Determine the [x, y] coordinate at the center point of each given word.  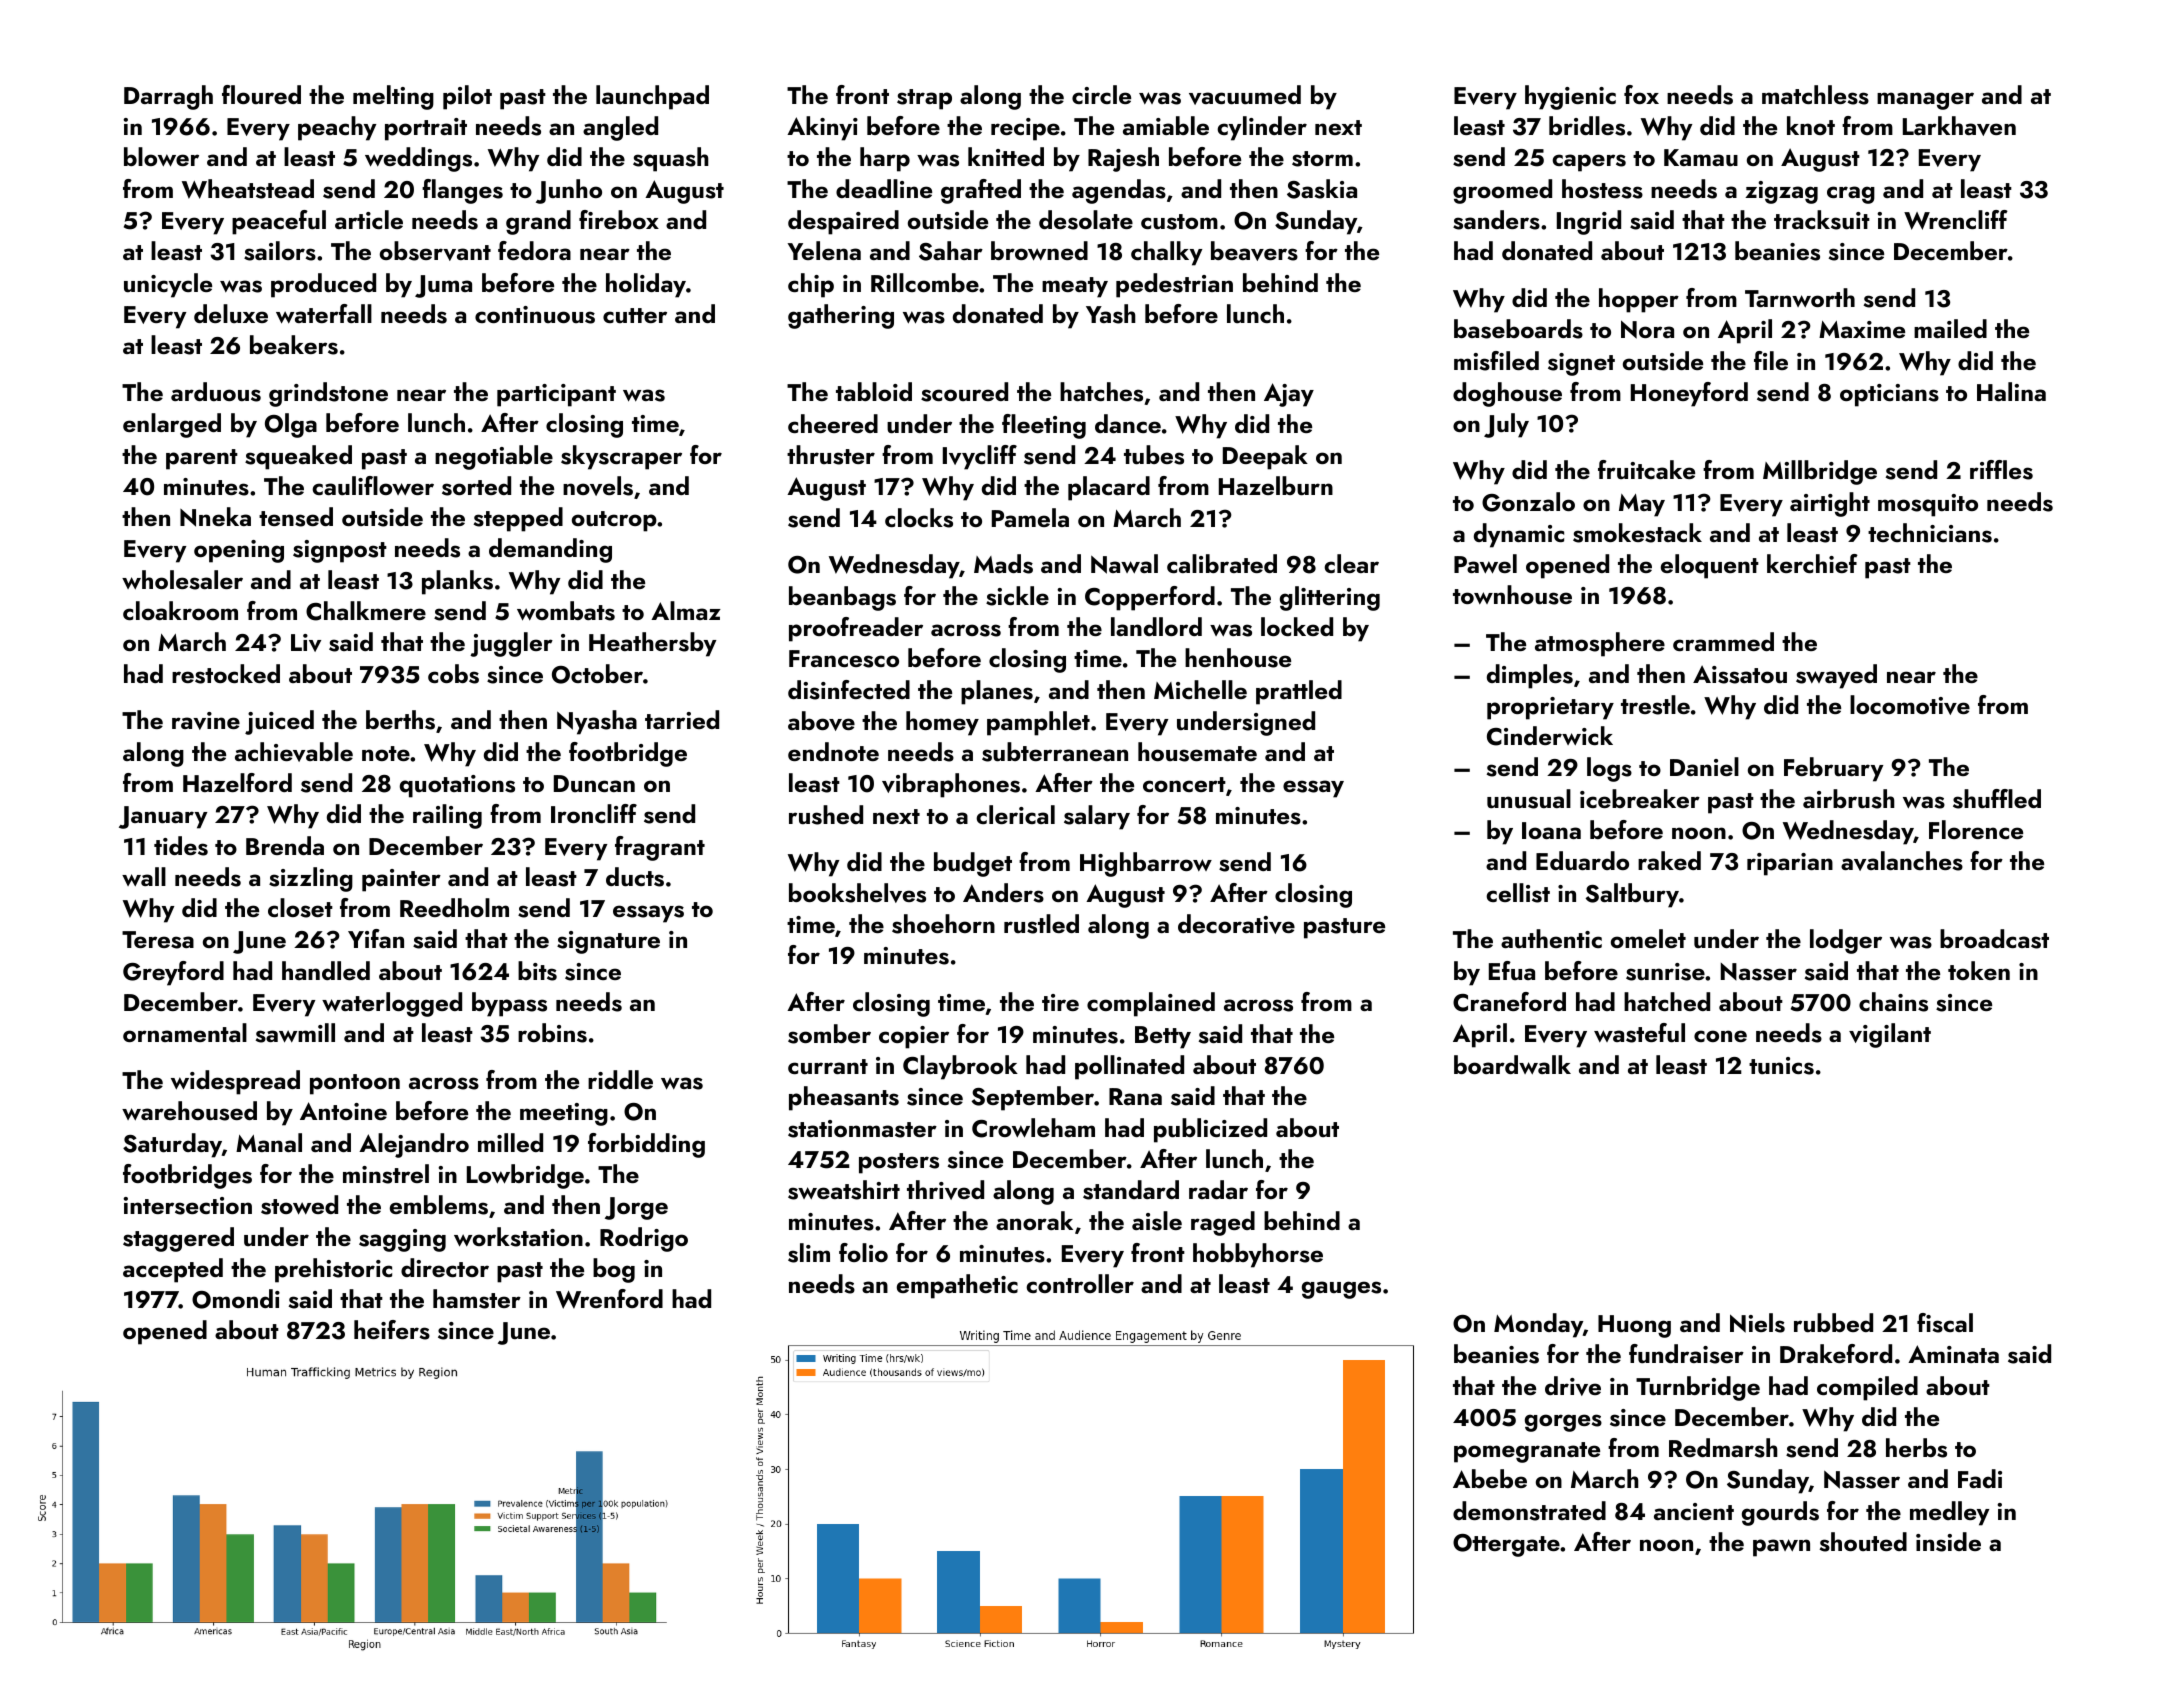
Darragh [168, 97]
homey [942, 723]
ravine [206, 721]
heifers [392, 1330]
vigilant [1890, 1035]
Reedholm [454, 907]
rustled [1041, 924]
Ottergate [1506, 1545]
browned [1039, 251]
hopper [1639, 300]
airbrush [1849, 799]
